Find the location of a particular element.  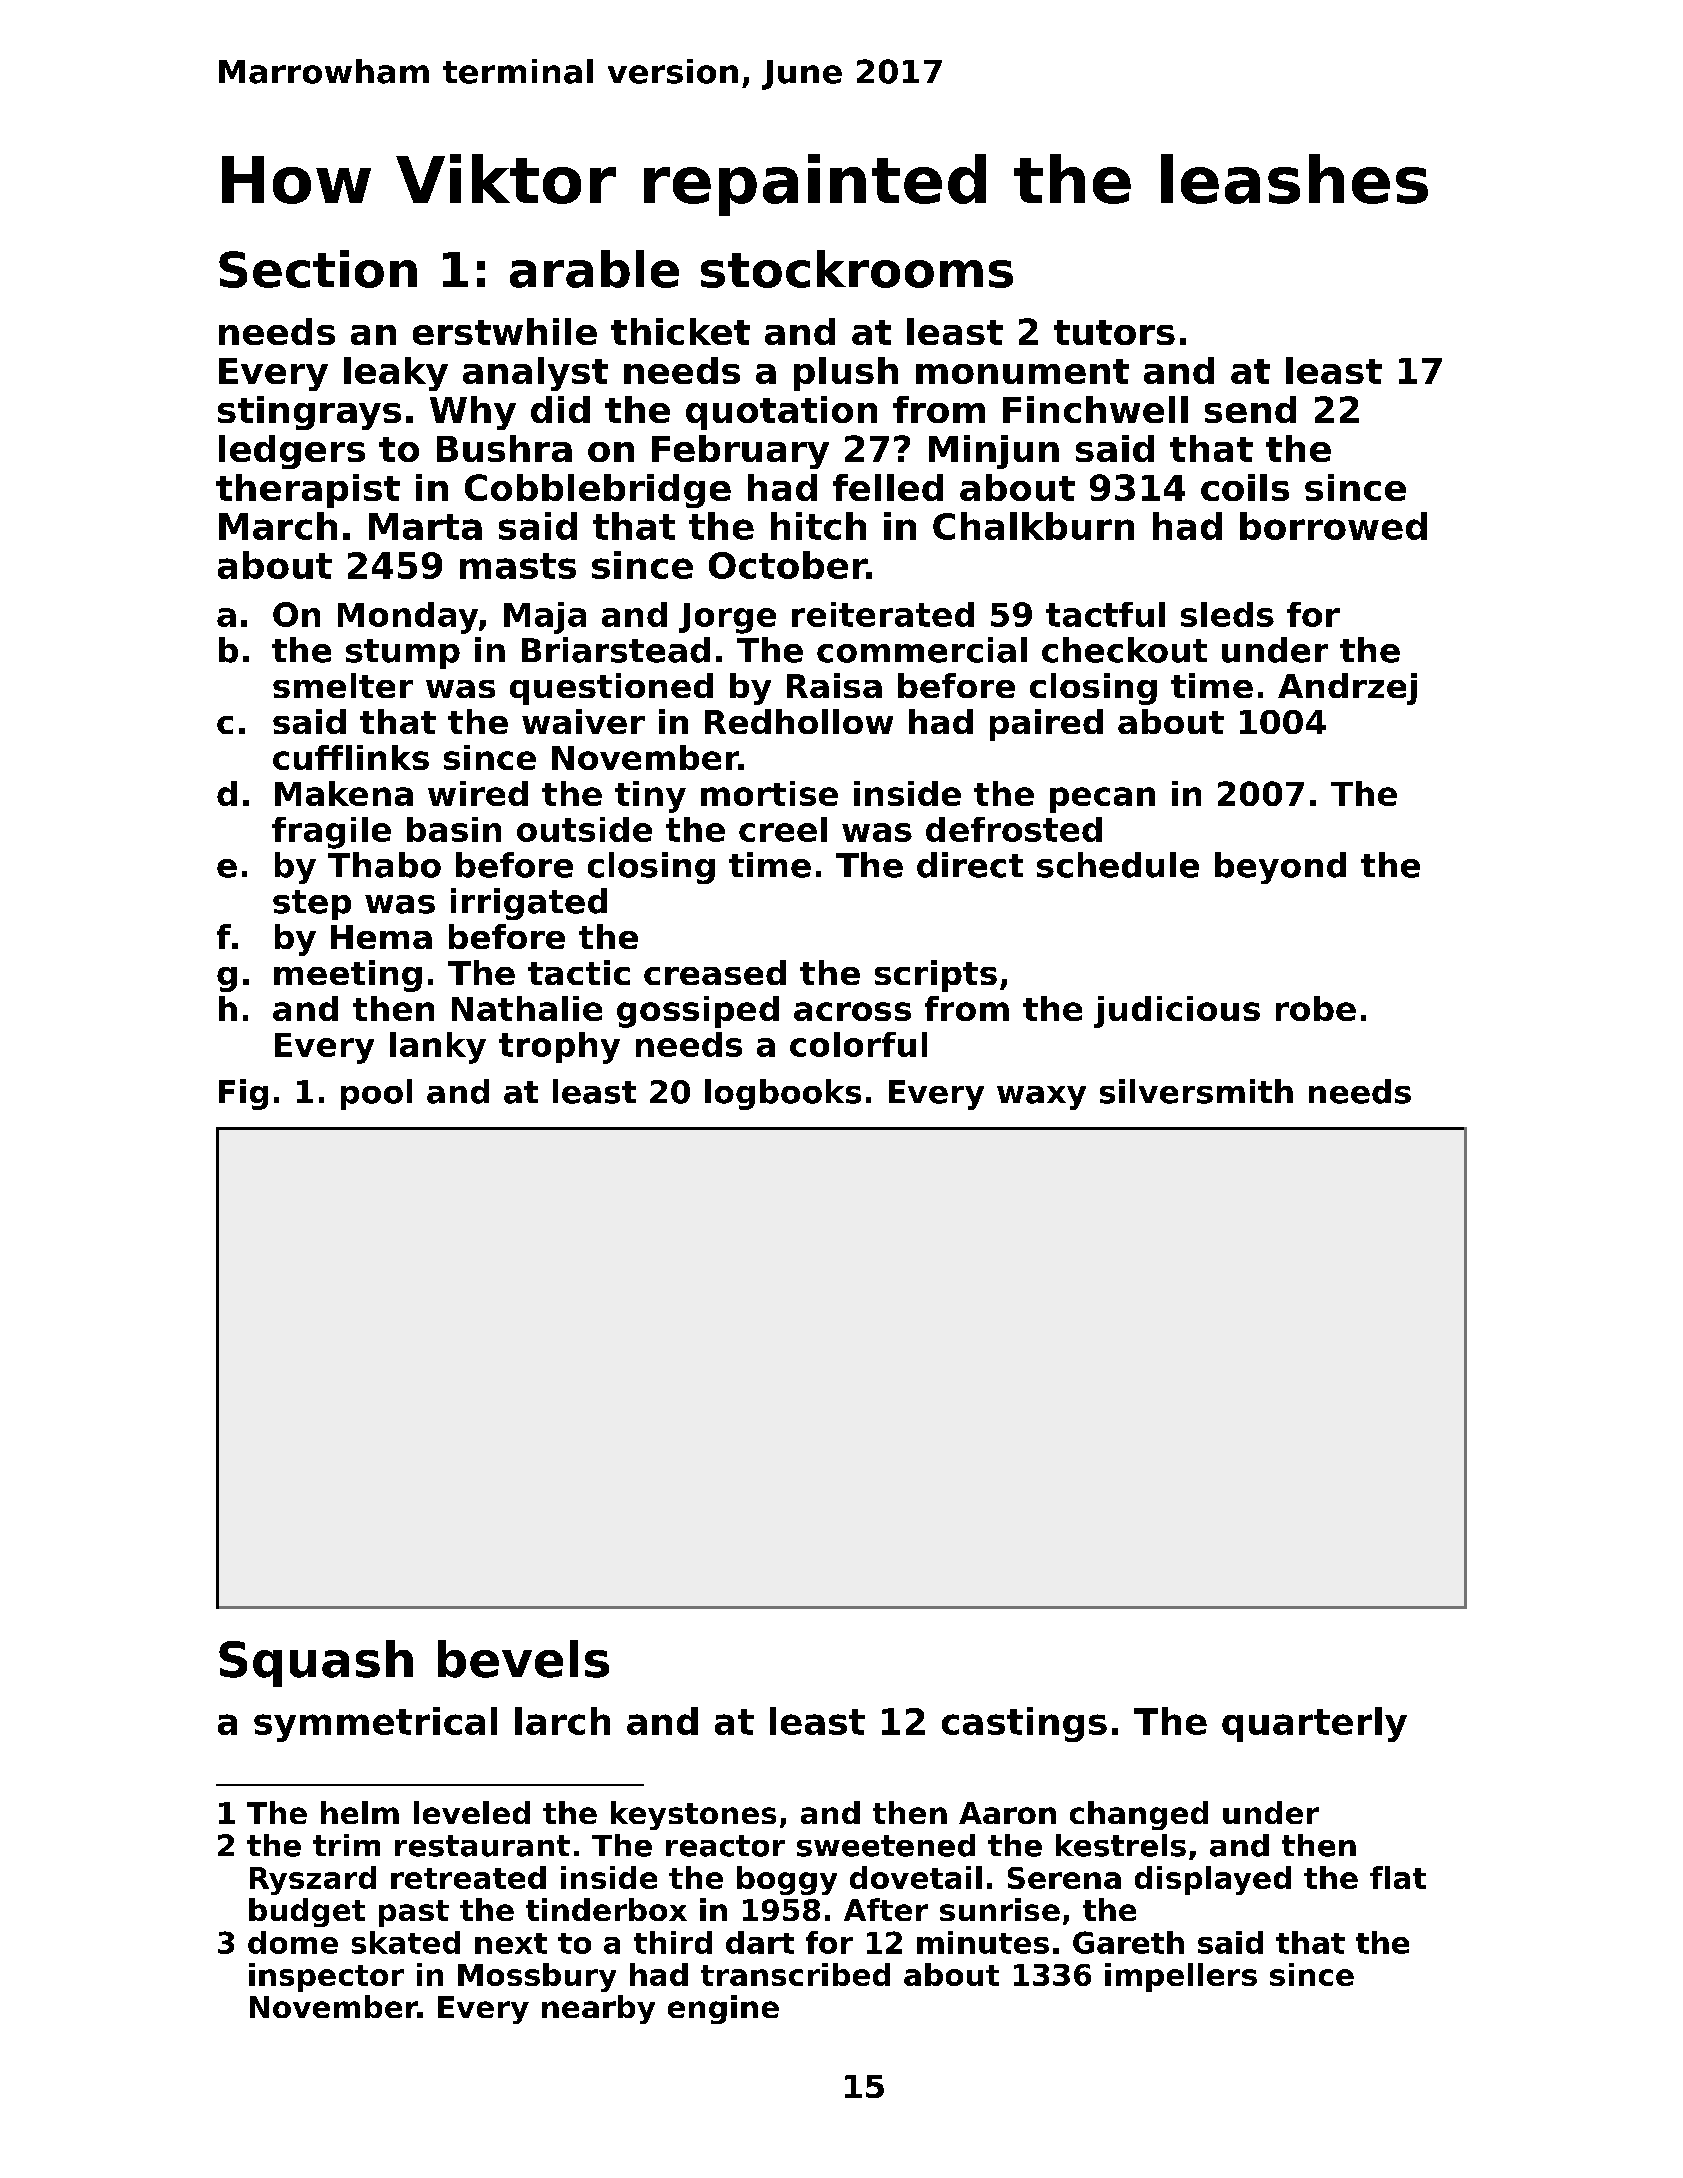

retreated is located at coordinates (468, 1877).
